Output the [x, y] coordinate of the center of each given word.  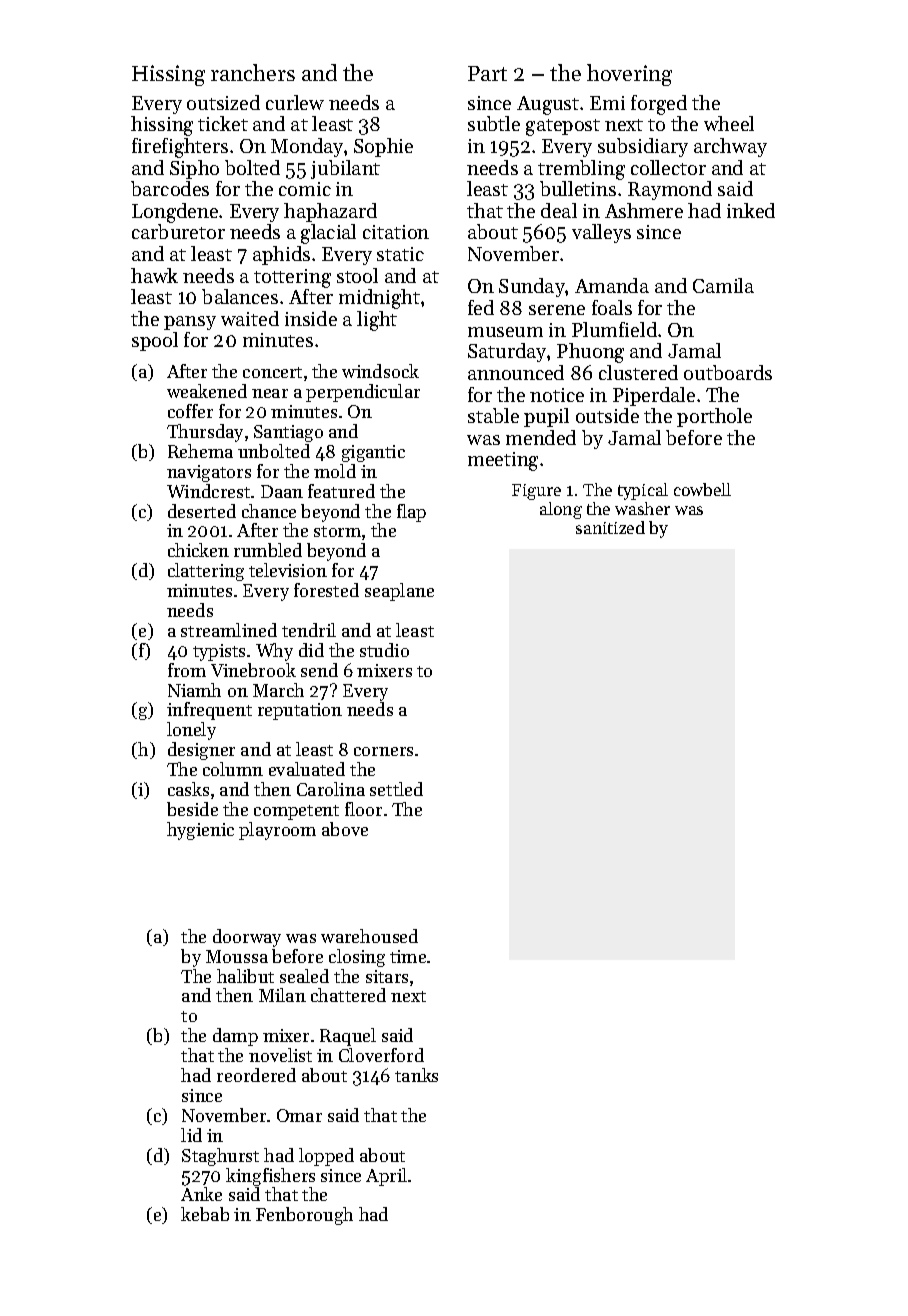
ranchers [253, 72]
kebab [205, 1214]
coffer [190, 411]
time [408, 956]
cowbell [702, 489]
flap [411, 513]
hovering [629, 75]
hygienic [200, 831]
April [386, 1177]
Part [487, 73]
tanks [416, 1075]
